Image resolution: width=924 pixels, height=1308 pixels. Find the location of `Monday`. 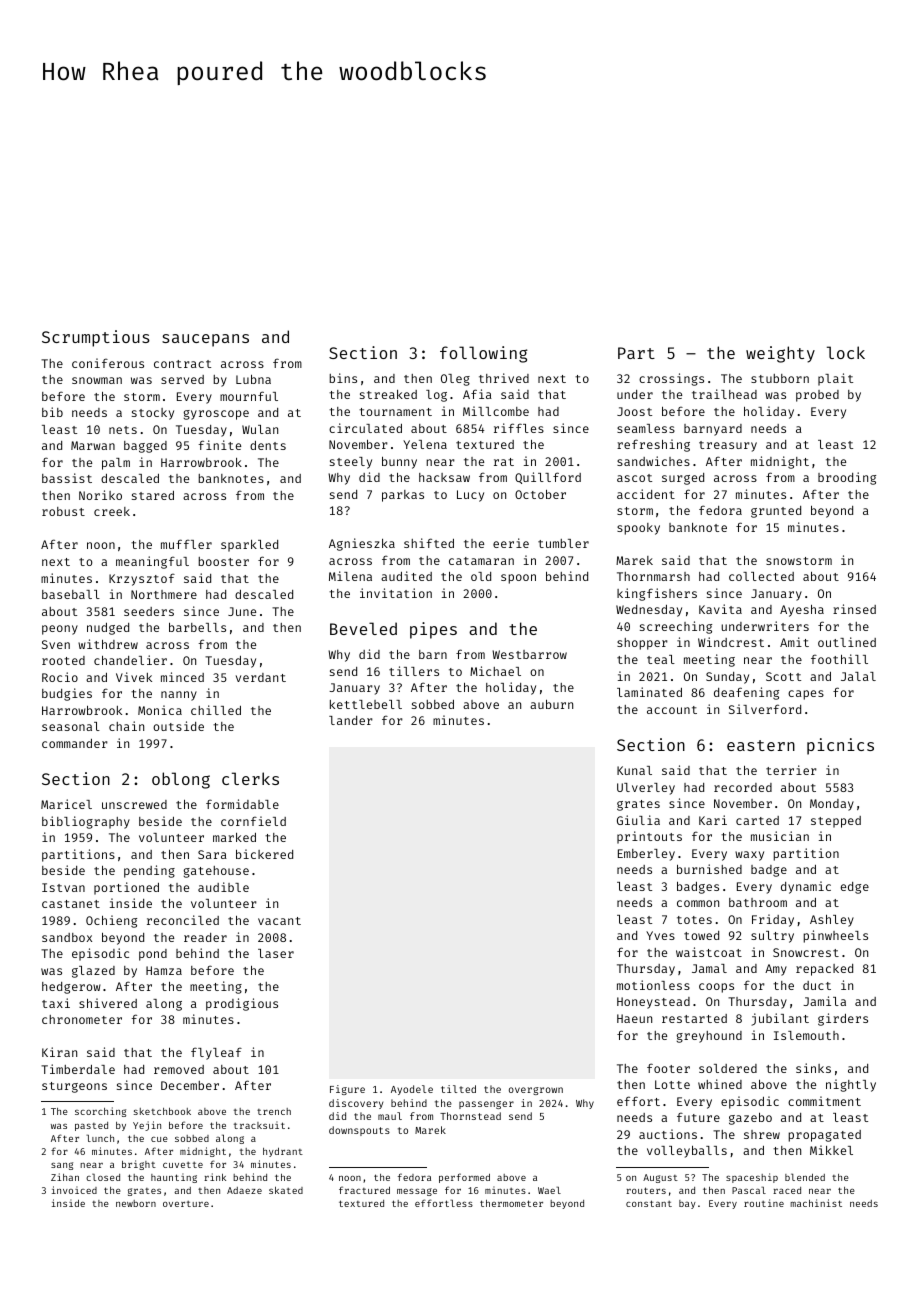

Monday is located at coordinates (832, 805).
